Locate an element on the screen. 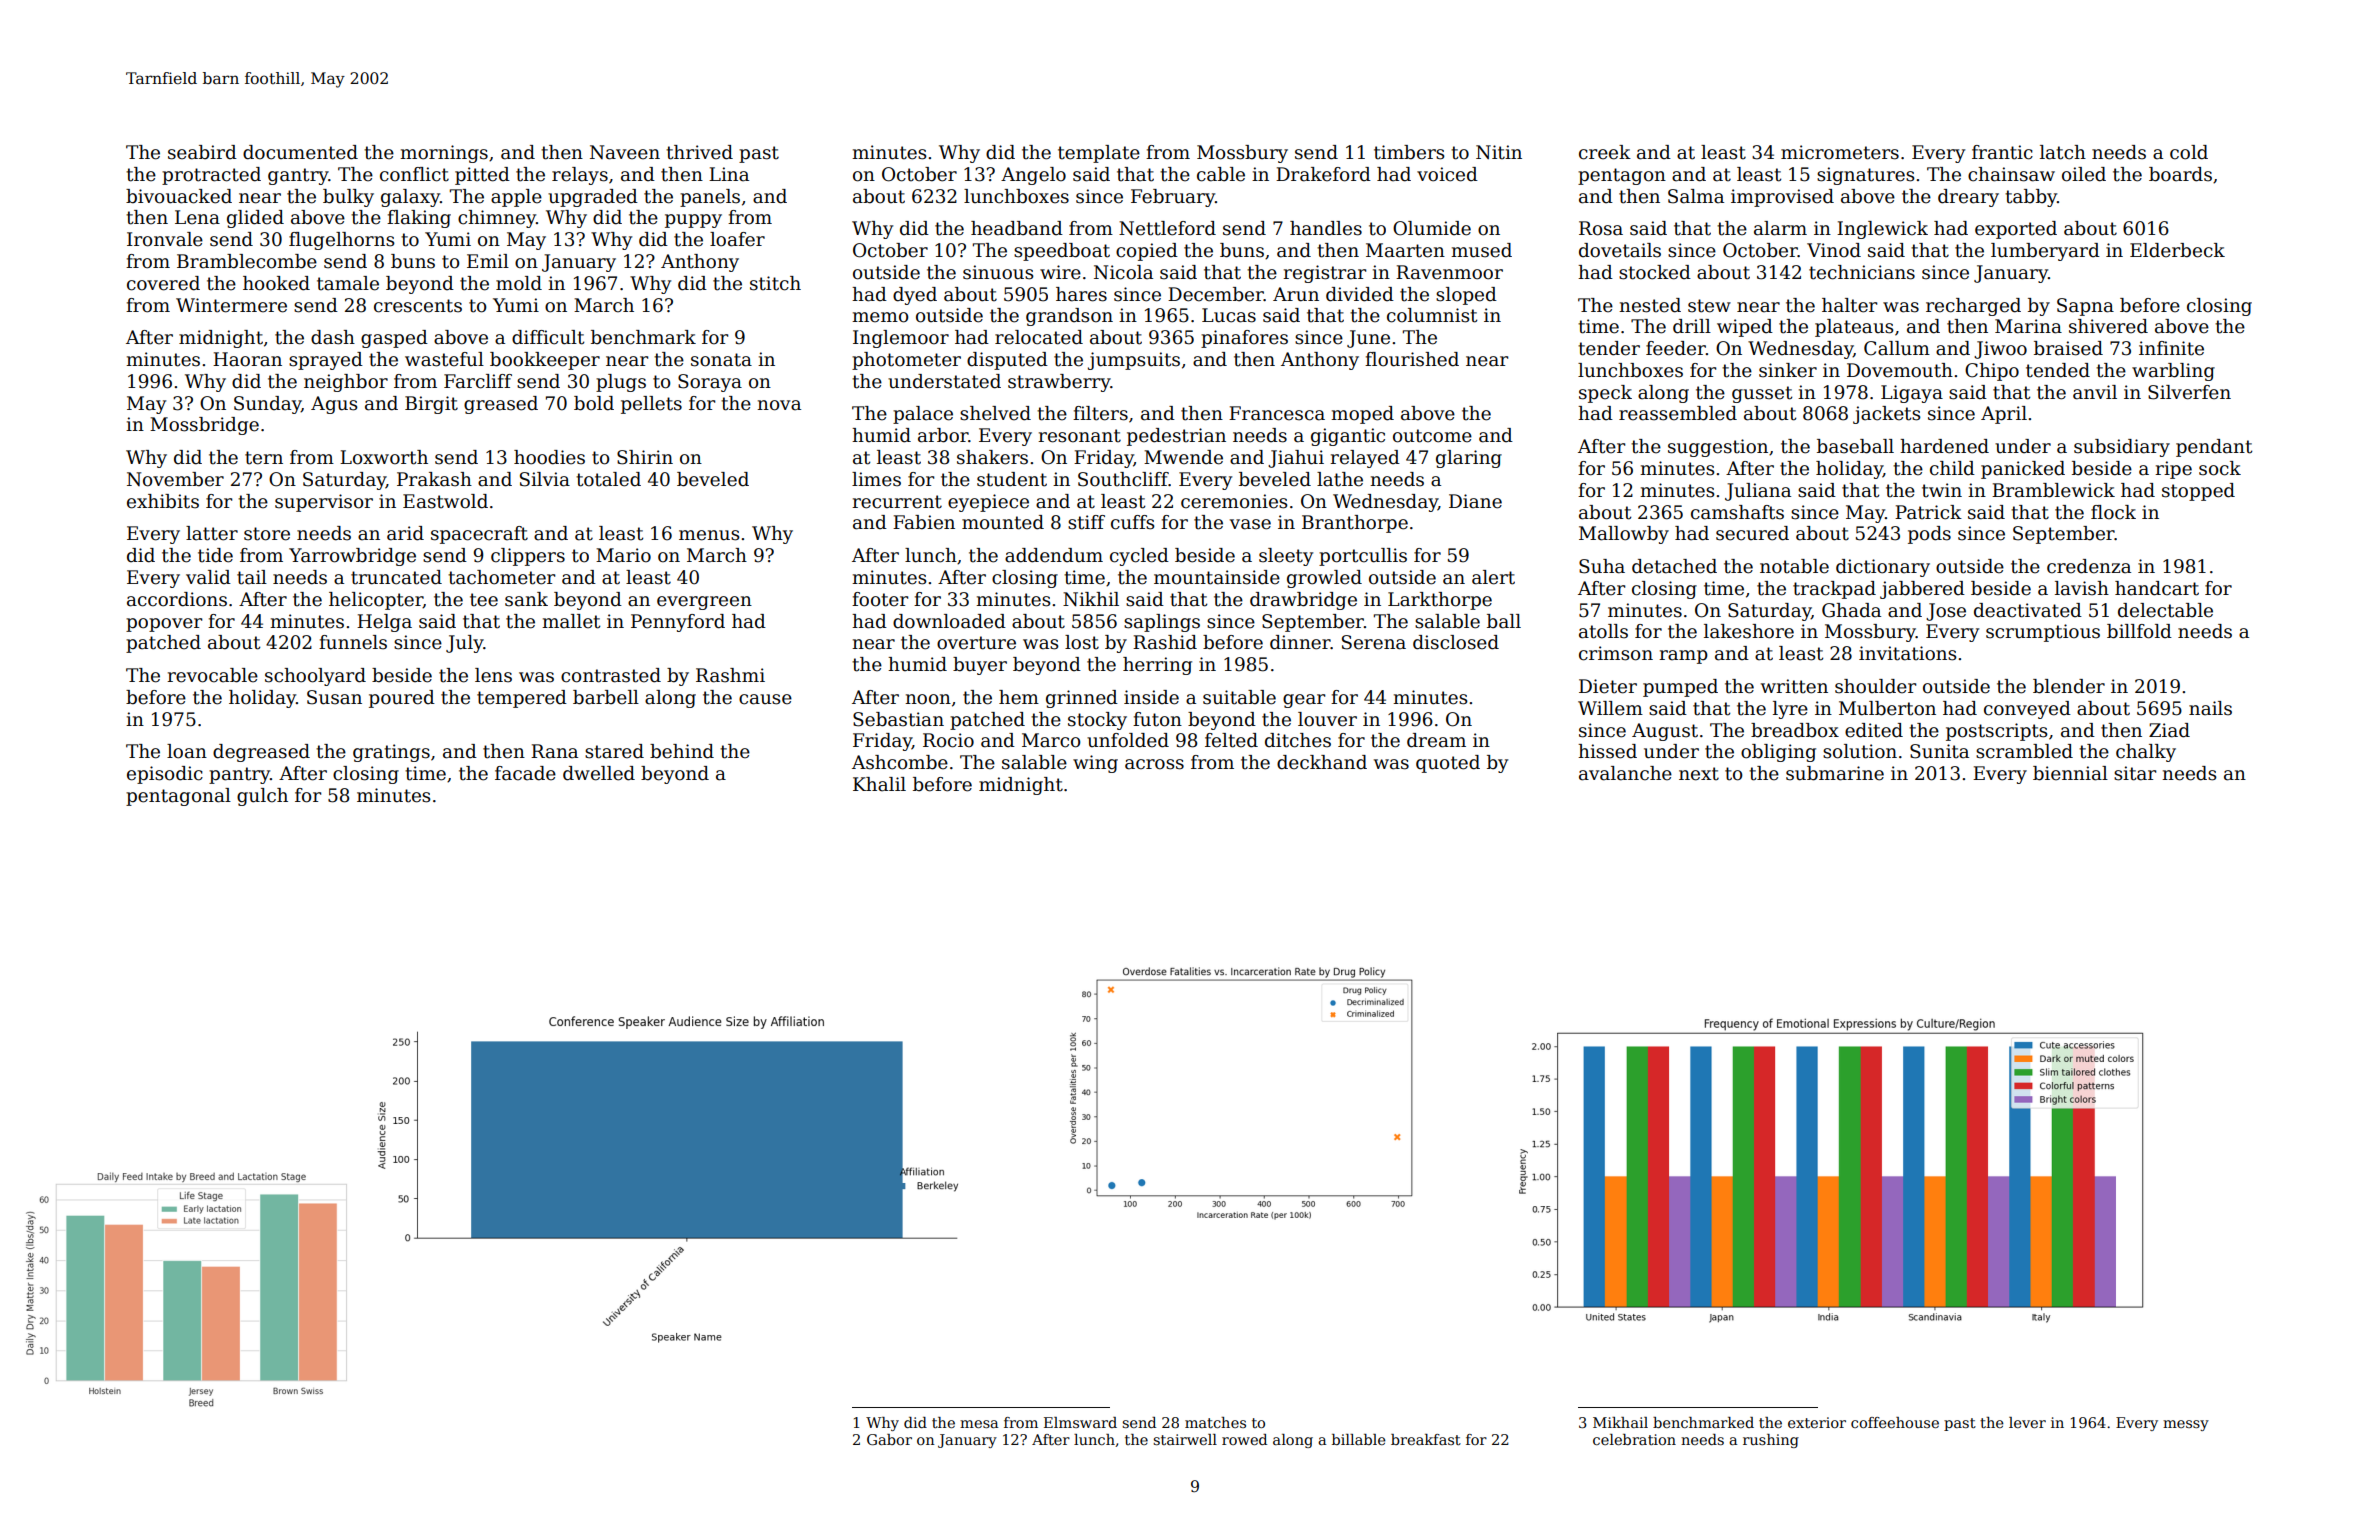 Image resolution: width=2380 pixels, height=1540 pixels. postscripts is located at coordinates (1997, 732).
